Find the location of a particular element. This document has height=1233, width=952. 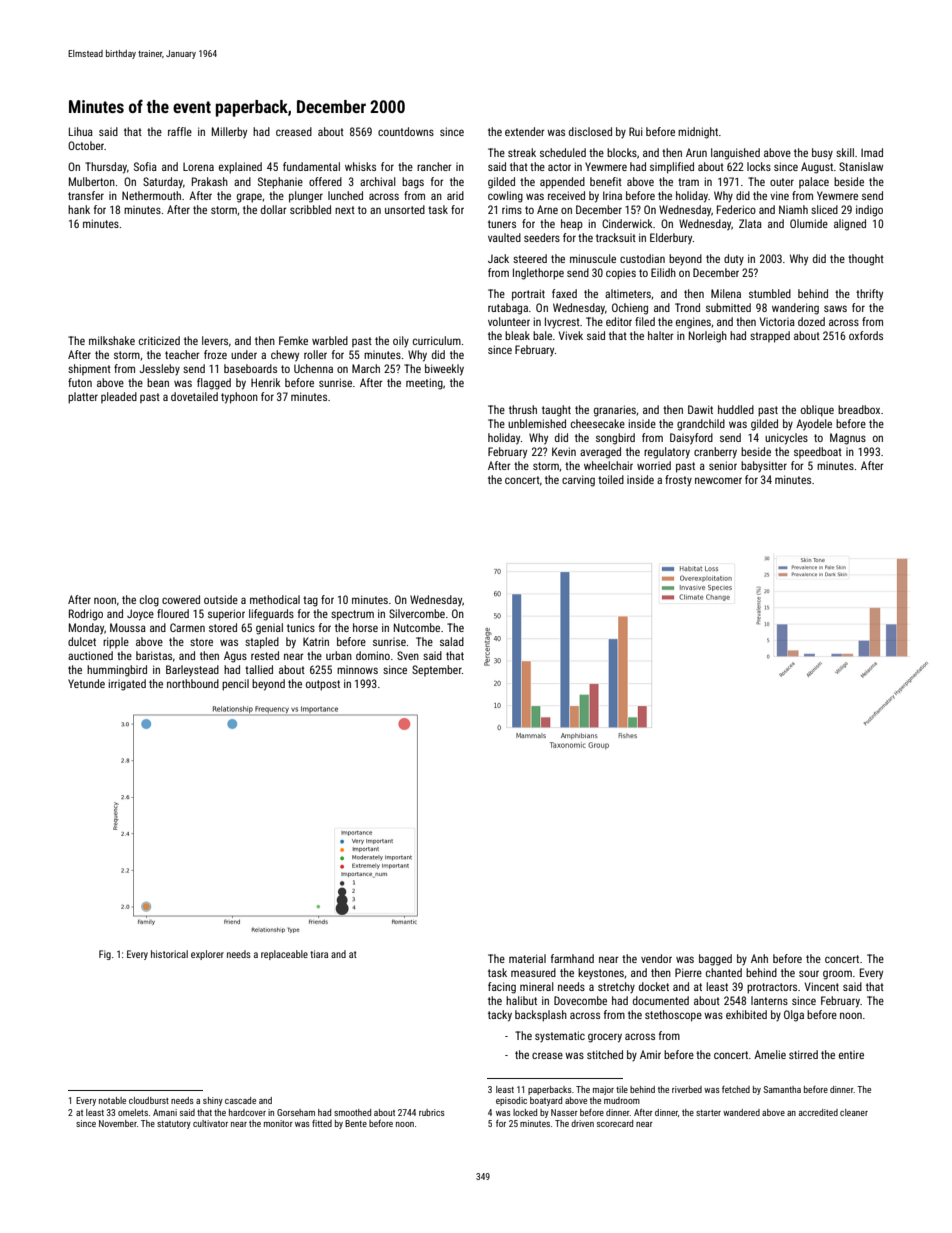

historical is located at coordinates (169, 954).
